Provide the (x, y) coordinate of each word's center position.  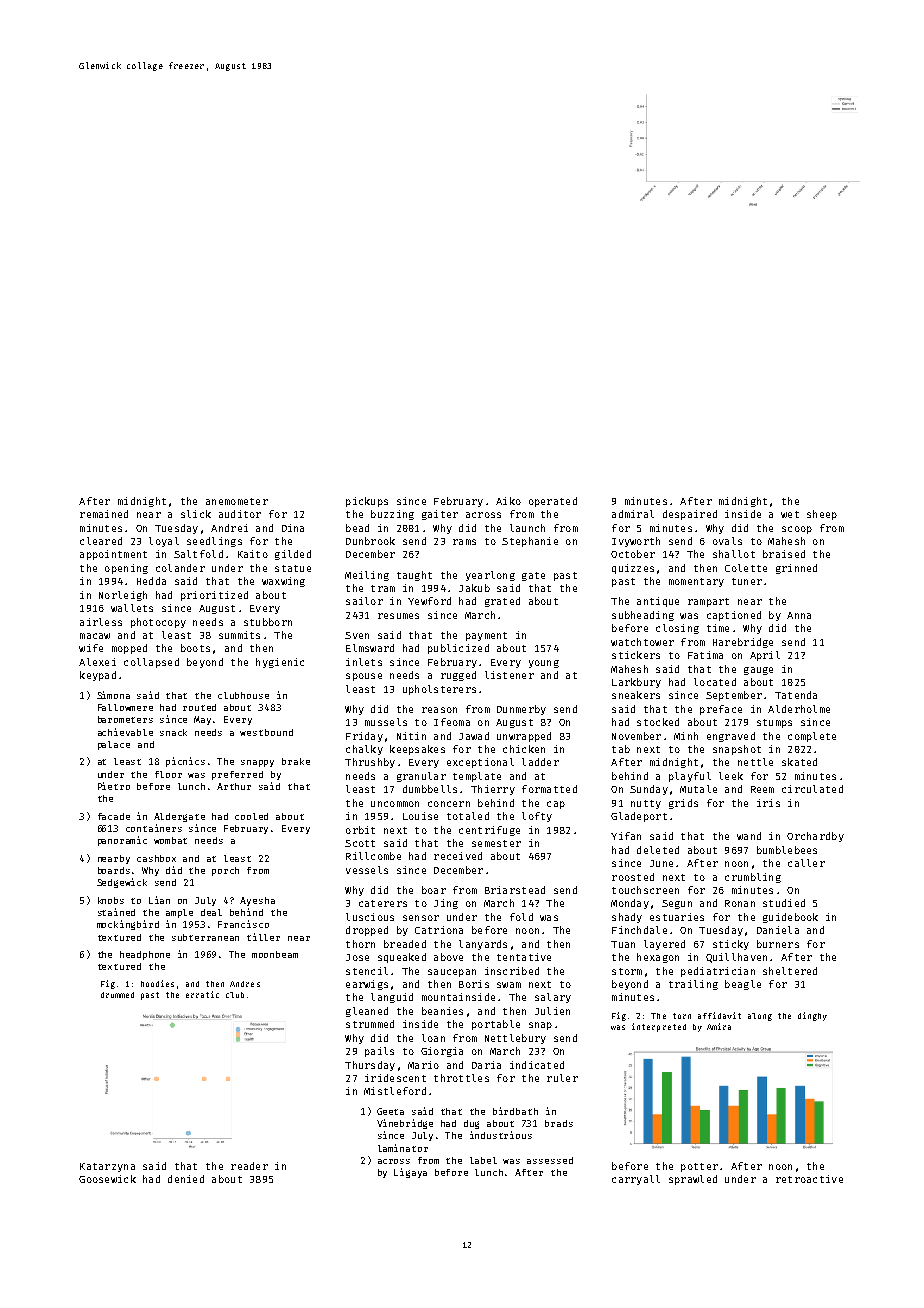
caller (806, 863)
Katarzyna (107, 1167)
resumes (398, 616)
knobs (111, 900)
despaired (690, 515)
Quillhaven (736, 958)
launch (527, 528)
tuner (747, 581)
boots (195, 648)
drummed (117, 995)
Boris (474, 984)
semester (496, 843)
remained (104, 514)
